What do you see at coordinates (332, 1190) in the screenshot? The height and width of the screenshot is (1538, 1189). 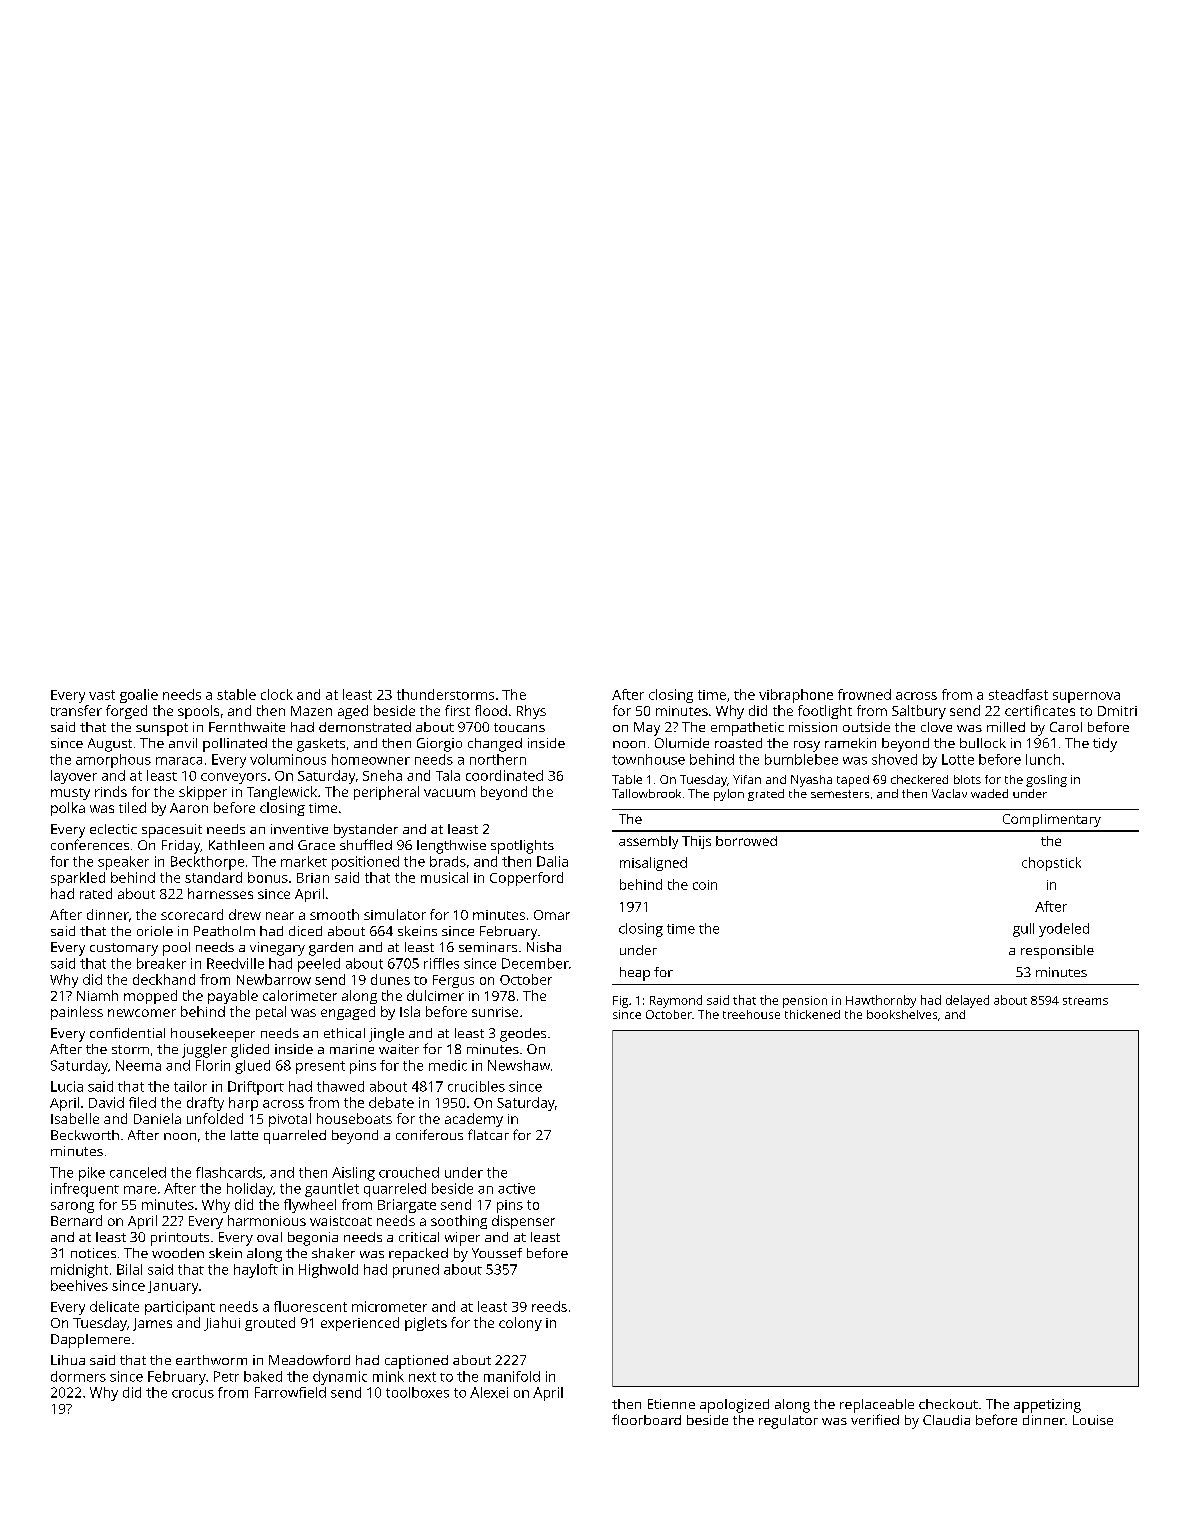 I see `gauntlet` at bounding box center [332, 1190].
